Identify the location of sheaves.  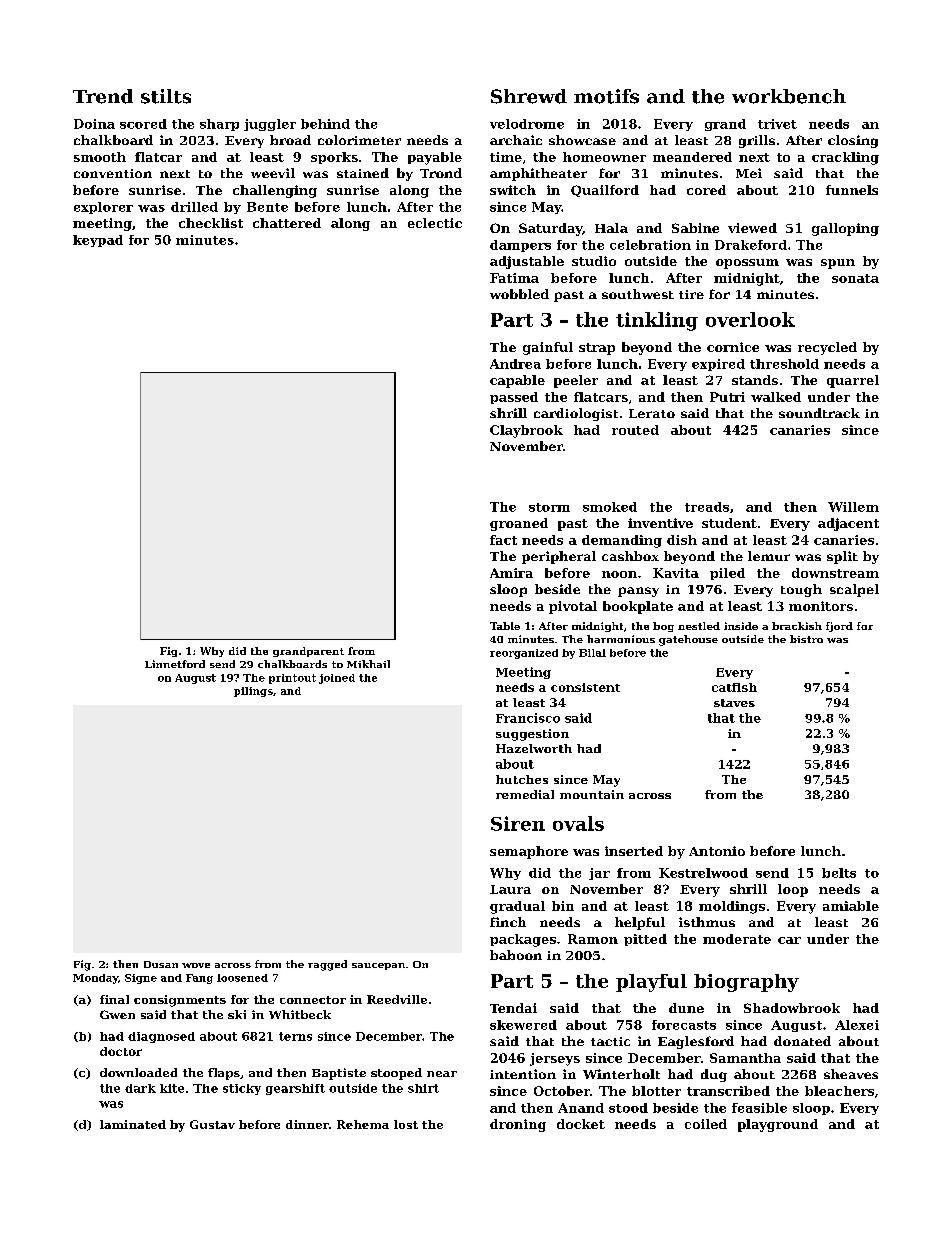
(851, 1074).
